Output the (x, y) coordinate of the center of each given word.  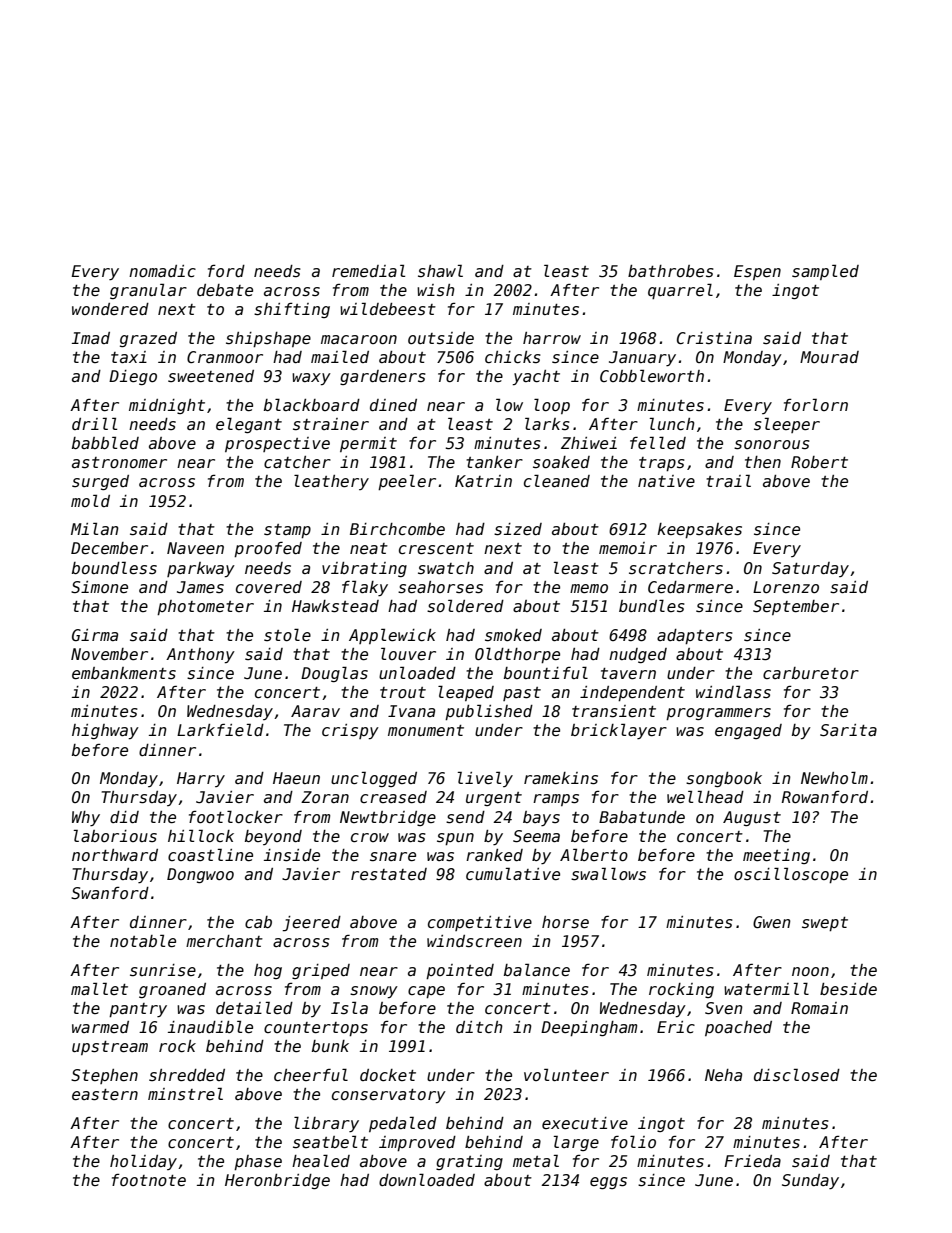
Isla (349, 1007)
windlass (733, 691)
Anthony (200, 656)
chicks (513, 357)
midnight (167, 406)
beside (848, 989)
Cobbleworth (652, 375)
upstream (110, 1048)
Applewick (392, 636)
